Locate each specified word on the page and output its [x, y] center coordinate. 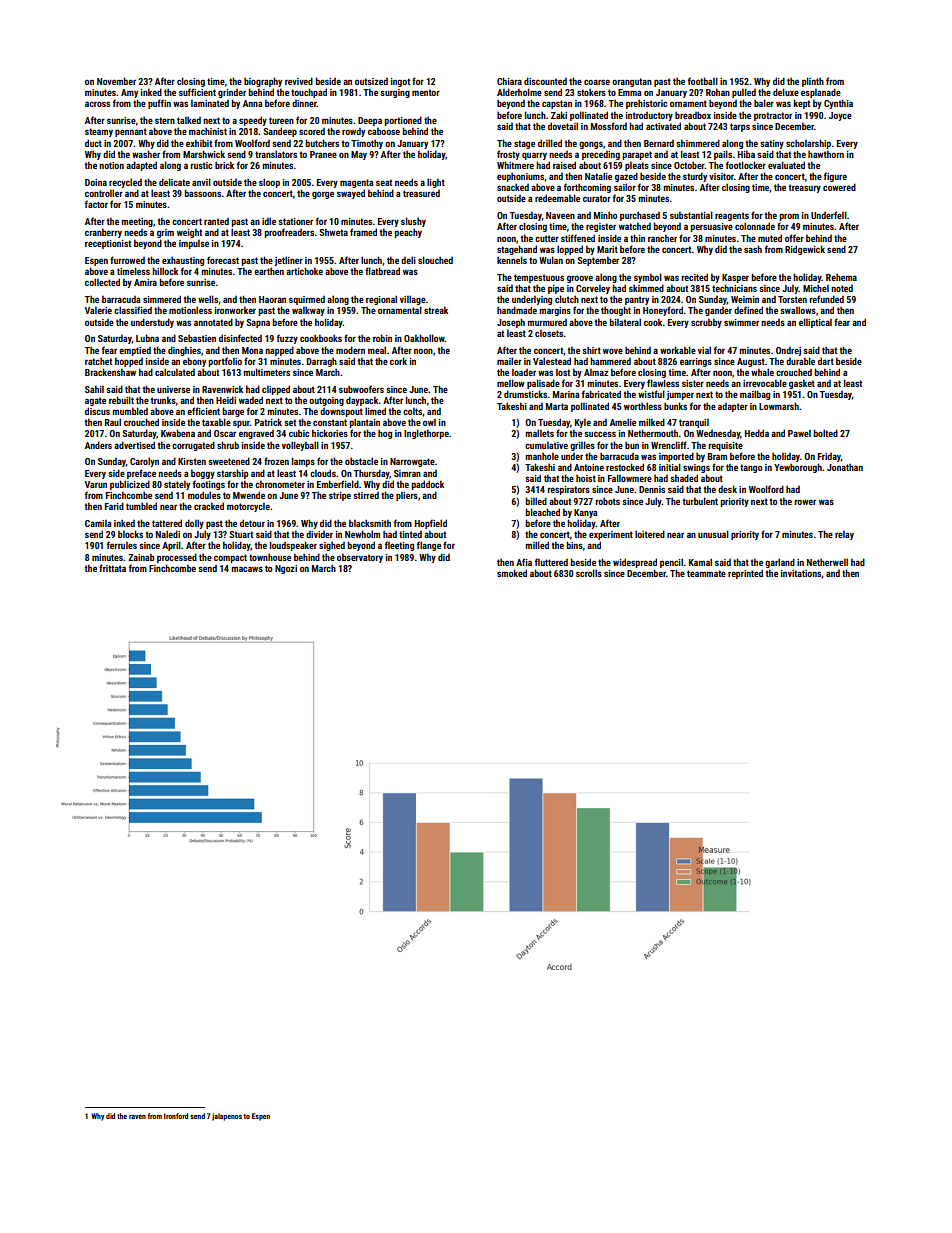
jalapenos [227, 1117]
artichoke [304, 271]
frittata [112, 568]
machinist [208, 131]
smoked [512, 573]
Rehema [841, 277]
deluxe [786, 92]
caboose [384, 131]
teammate [706, 573]
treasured [421, 193]
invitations [801, 573]
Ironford [176, 1116]
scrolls [589, 573]
